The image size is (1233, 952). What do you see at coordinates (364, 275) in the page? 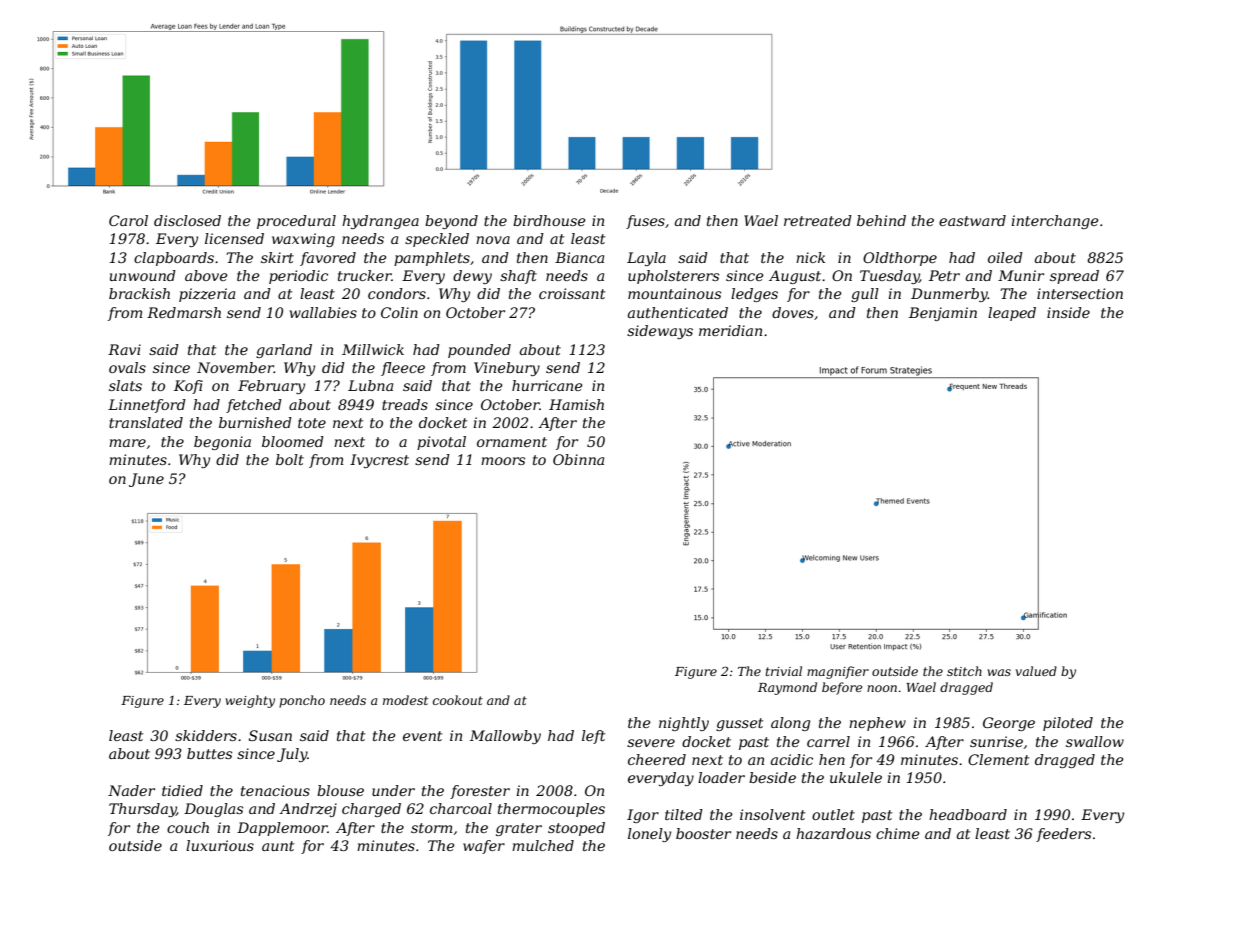
I see `trucker` at bounding box center [364, 275].
